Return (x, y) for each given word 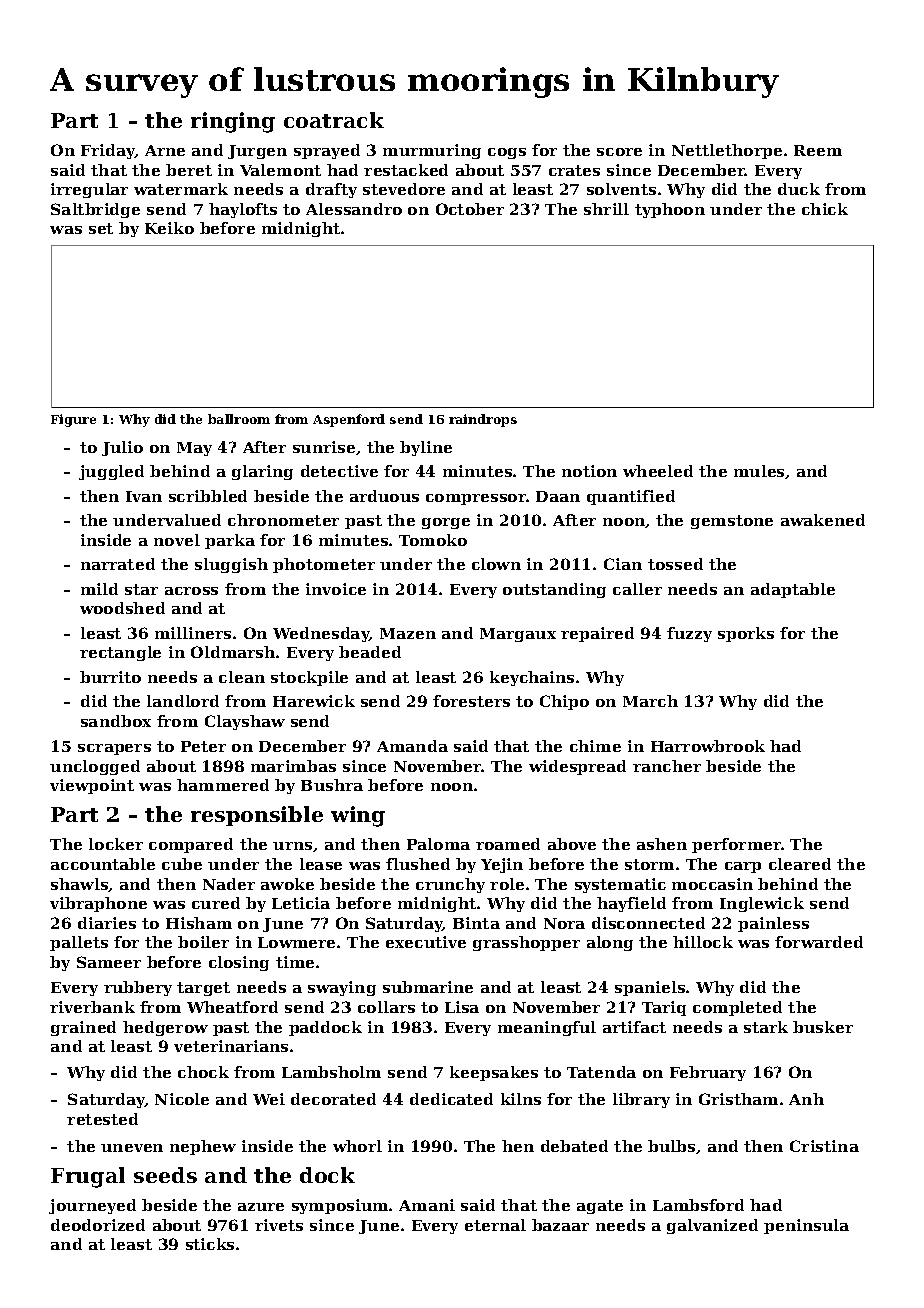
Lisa (462, 1007)
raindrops (483, 420)
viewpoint (92, 786)
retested (102, 1119)
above (572, 844)
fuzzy (689, 634)
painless (773, 924)
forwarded (819, 942)
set (101, 228)
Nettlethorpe (727, 151)
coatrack (334, 120)
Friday (108, 151)
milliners (193, 633)
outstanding (554, 590)
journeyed (92, 1206)
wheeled (658, 471)
